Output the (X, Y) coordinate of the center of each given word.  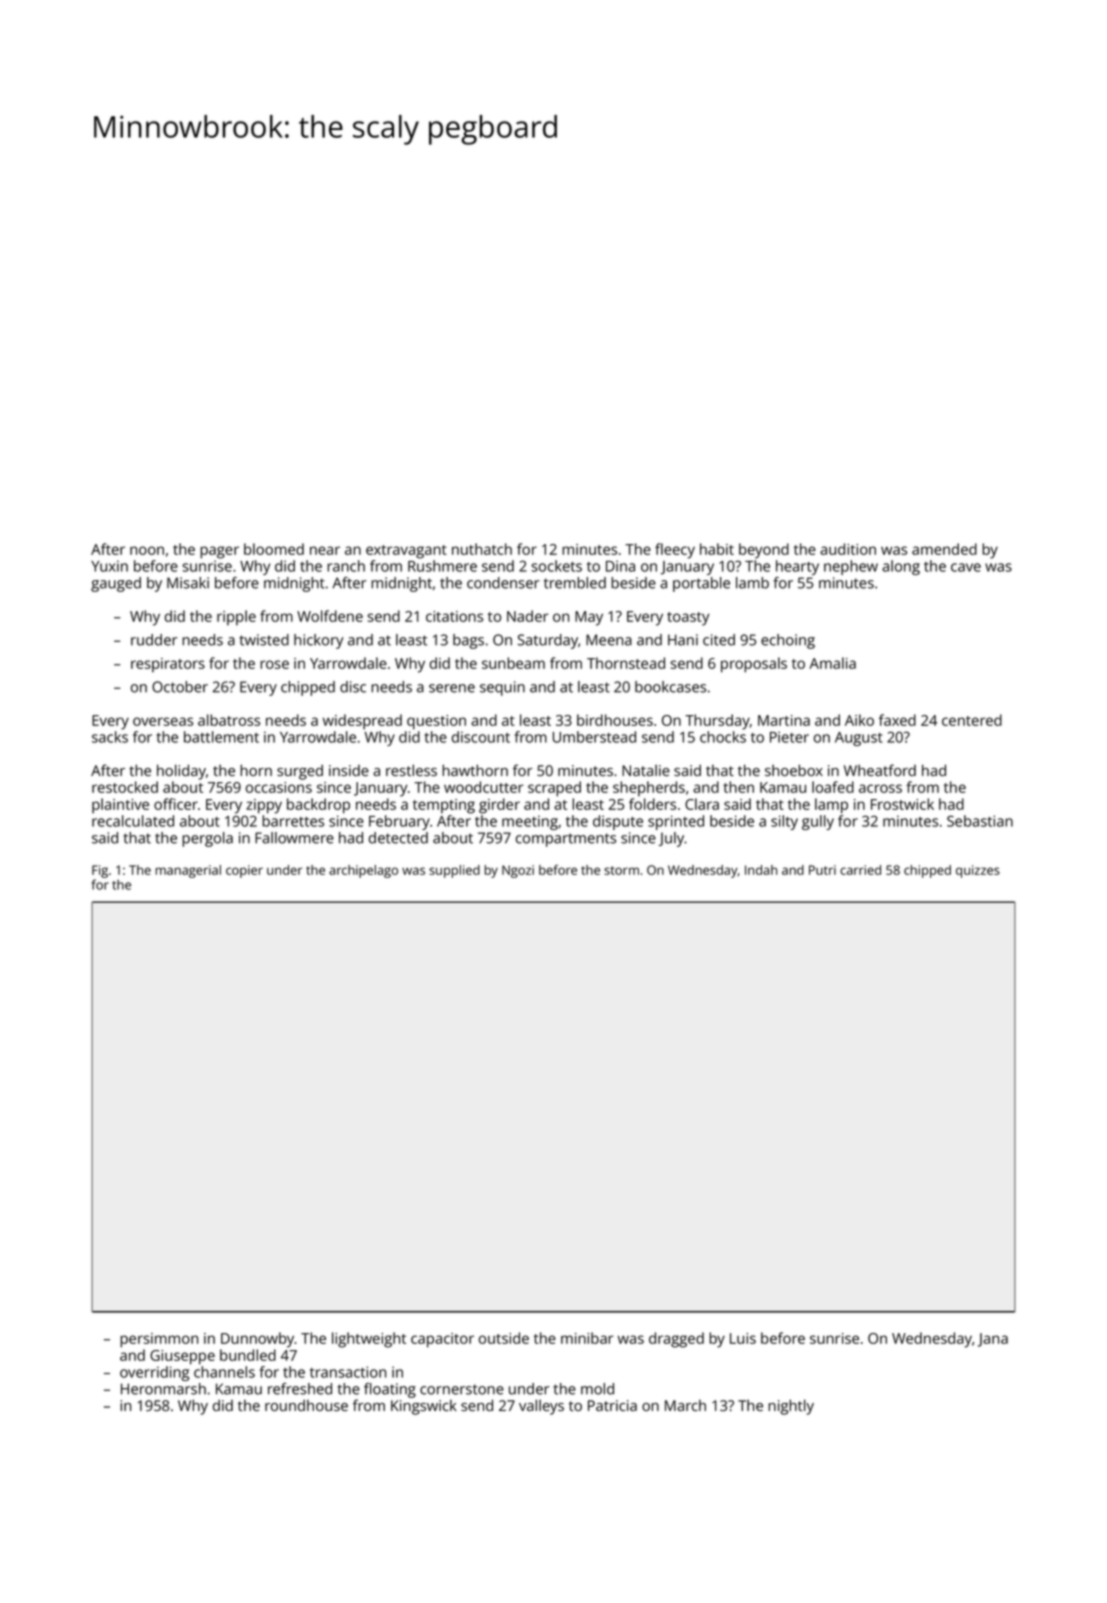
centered (972, 720)
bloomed (274, 549)
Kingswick (424, 1407)
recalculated (133, 821)
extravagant (406, 552)
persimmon (159, 1340)
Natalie (646, 770)
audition (848, 549)
